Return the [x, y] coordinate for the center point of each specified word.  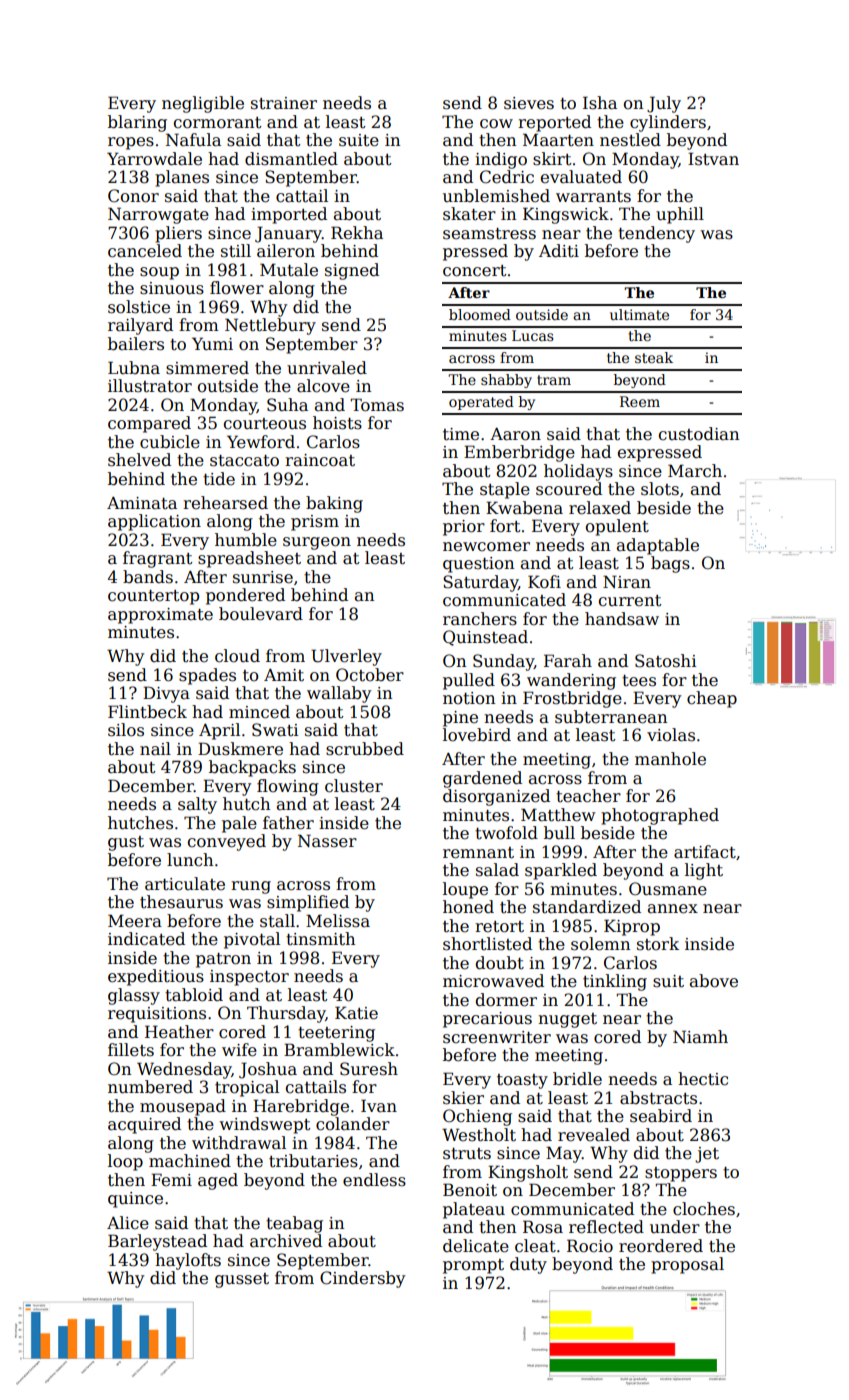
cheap [712, 699]
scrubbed [365, 749]
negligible [203, 104]
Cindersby [362, 1279]
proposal [687, 1265]
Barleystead [157, 1242]
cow [496, 124]
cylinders [668, 123]
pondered [245, 596]
